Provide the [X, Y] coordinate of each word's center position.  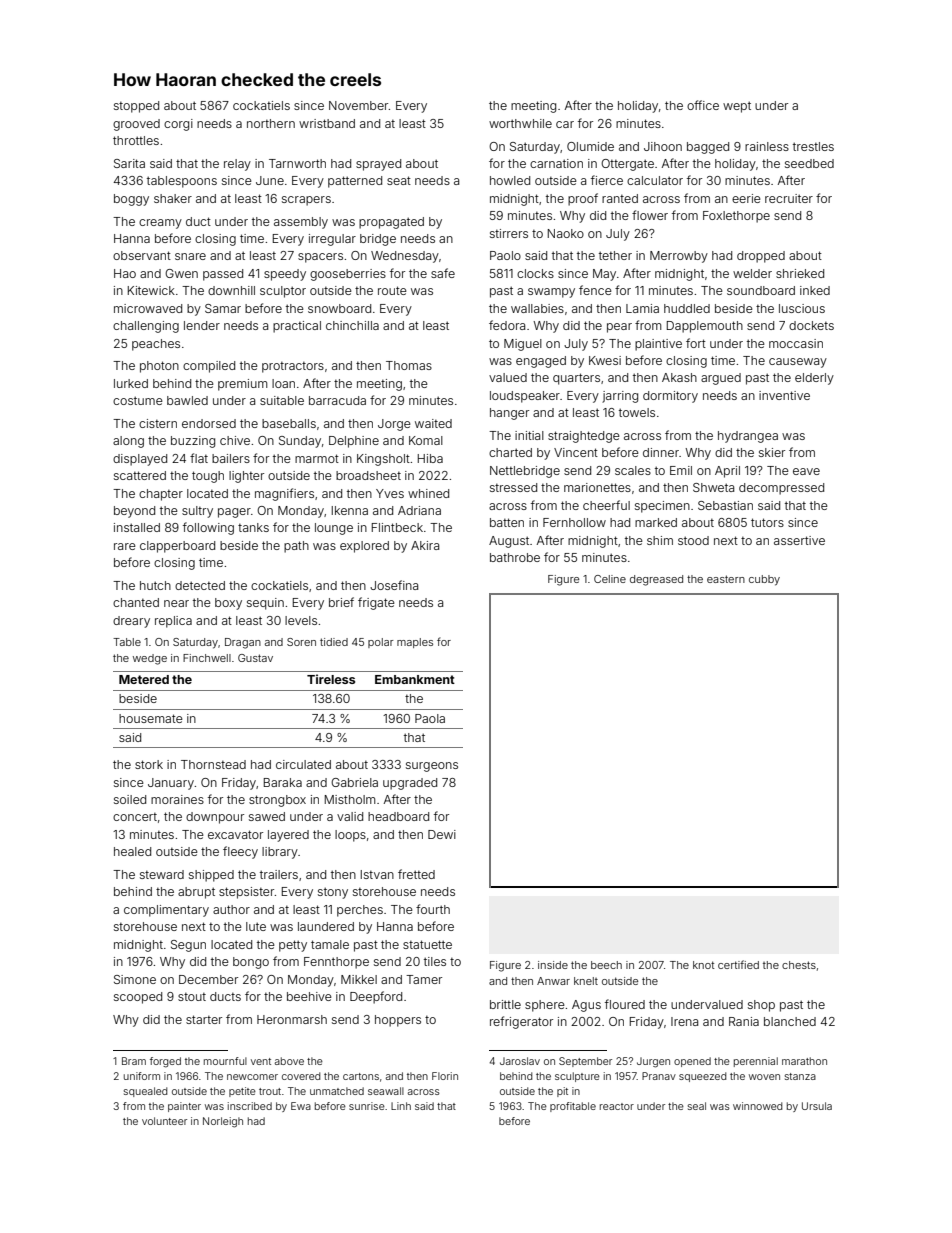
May [604, 275]
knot [703, 965]
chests [799, 965]
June [270, 180]
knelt [586, 981]
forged [165, 1062]
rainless [767, 146]
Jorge [394, 425]
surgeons [432, 767]
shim [660, 540]
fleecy [240, 852]
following [208, 528]
